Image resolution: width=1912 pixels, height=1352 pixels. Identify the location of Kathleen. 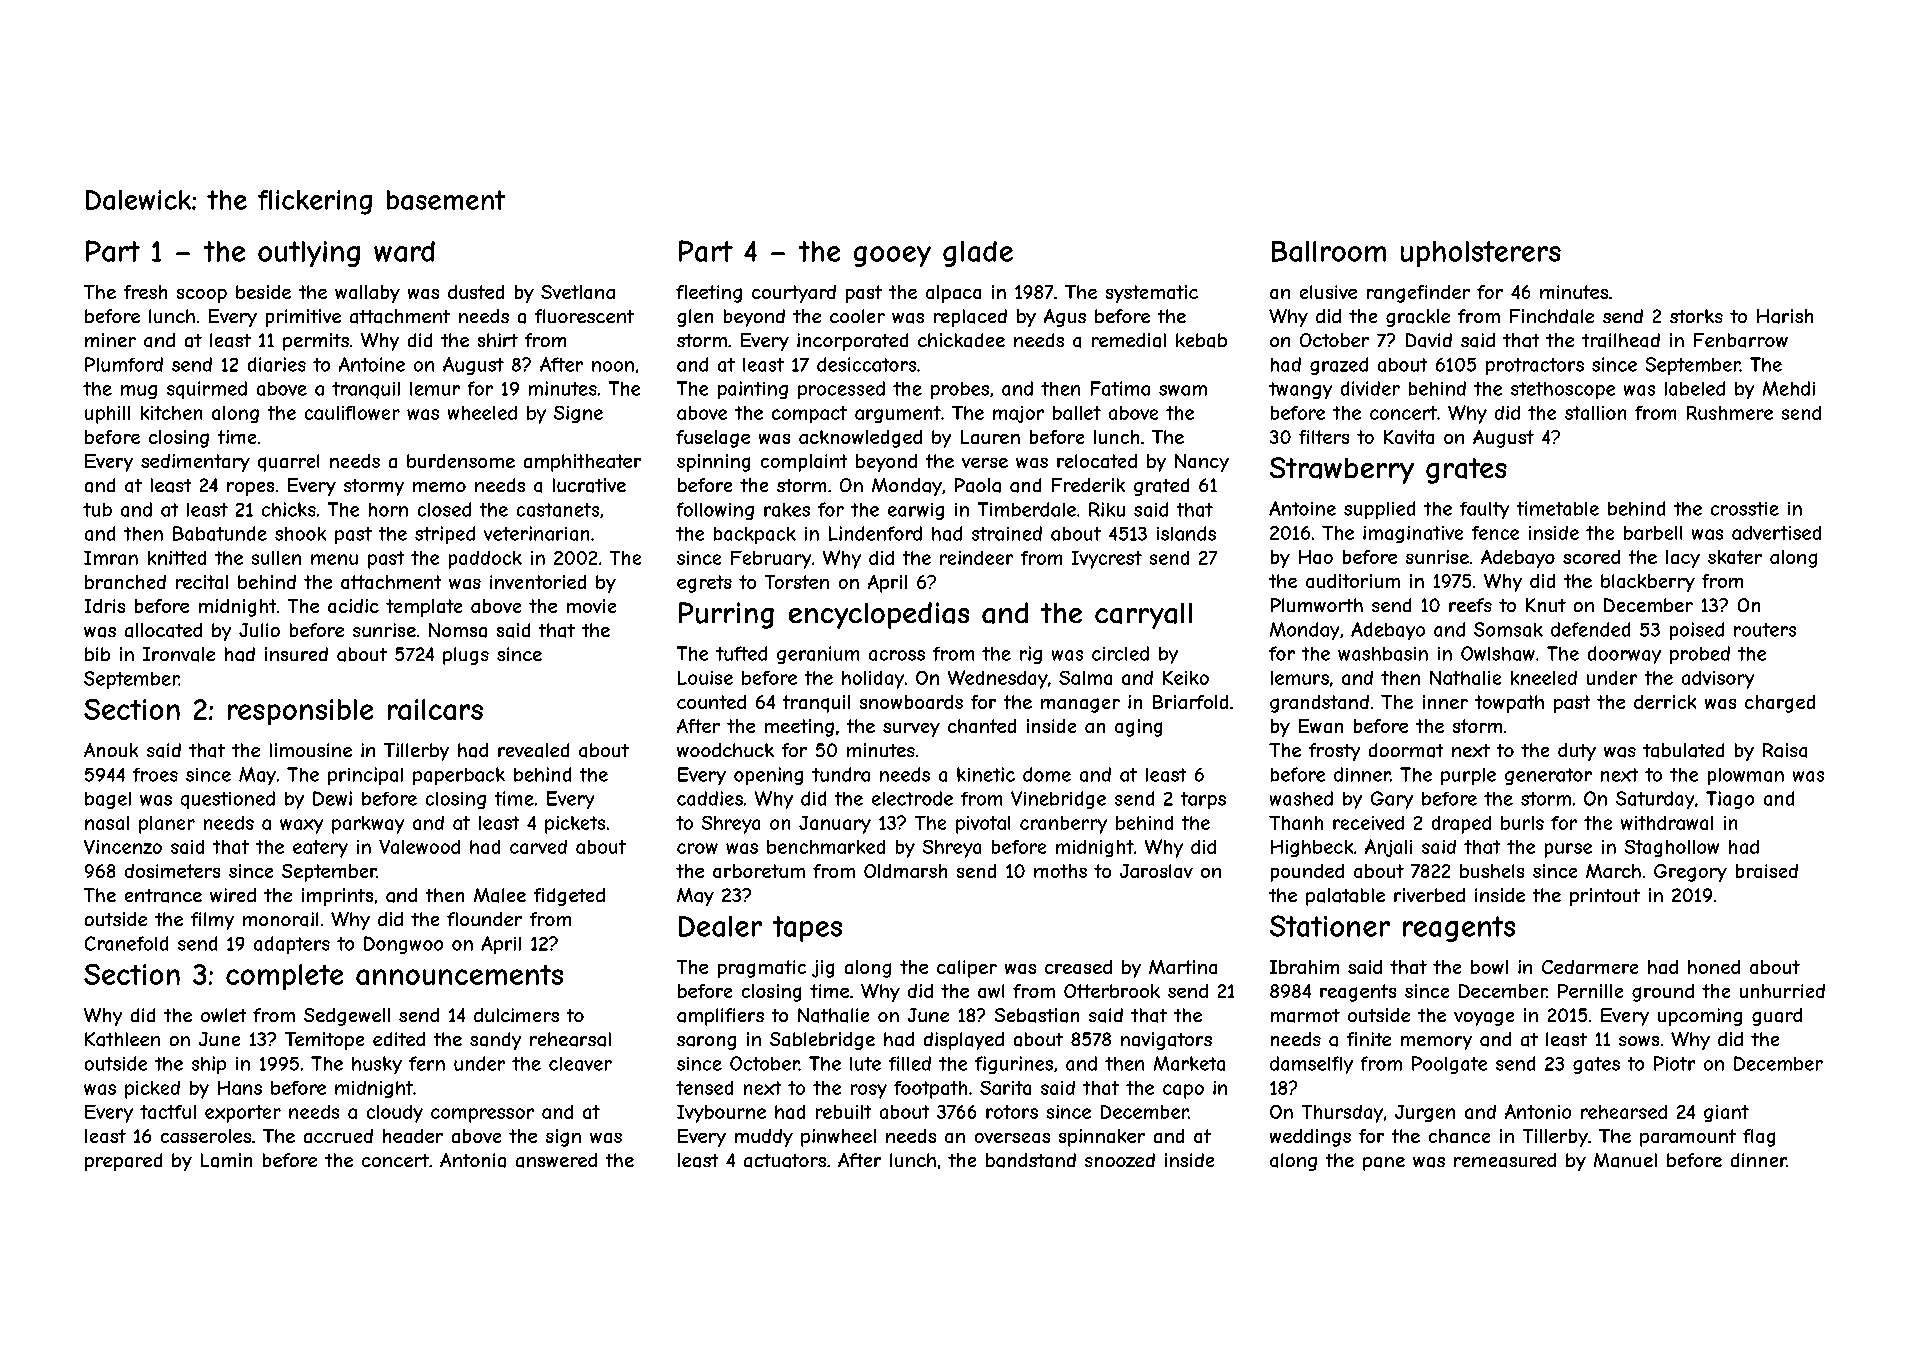
(122, 1039).
